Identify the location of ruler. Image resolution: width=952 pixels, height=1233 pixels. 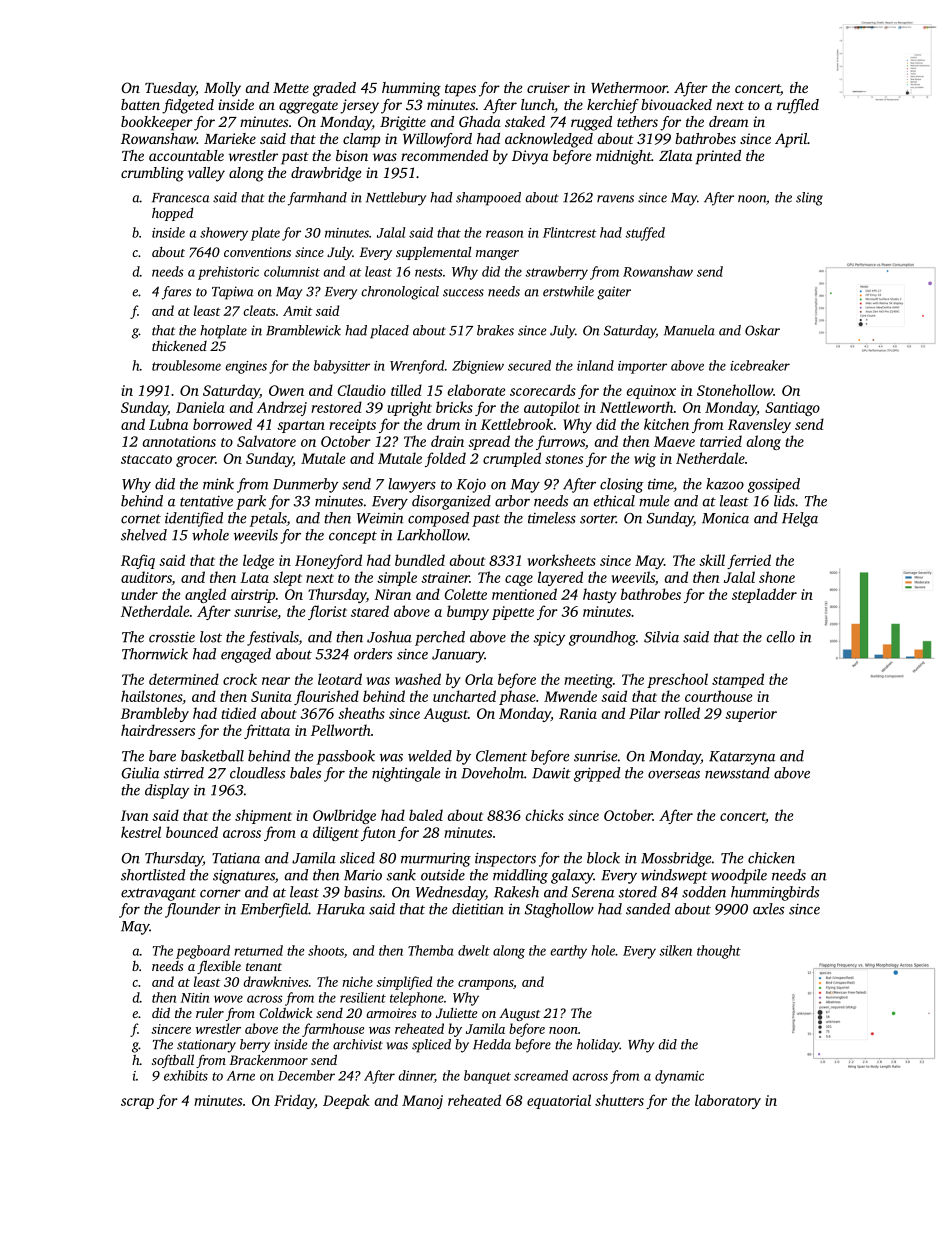
(210, 1013).
